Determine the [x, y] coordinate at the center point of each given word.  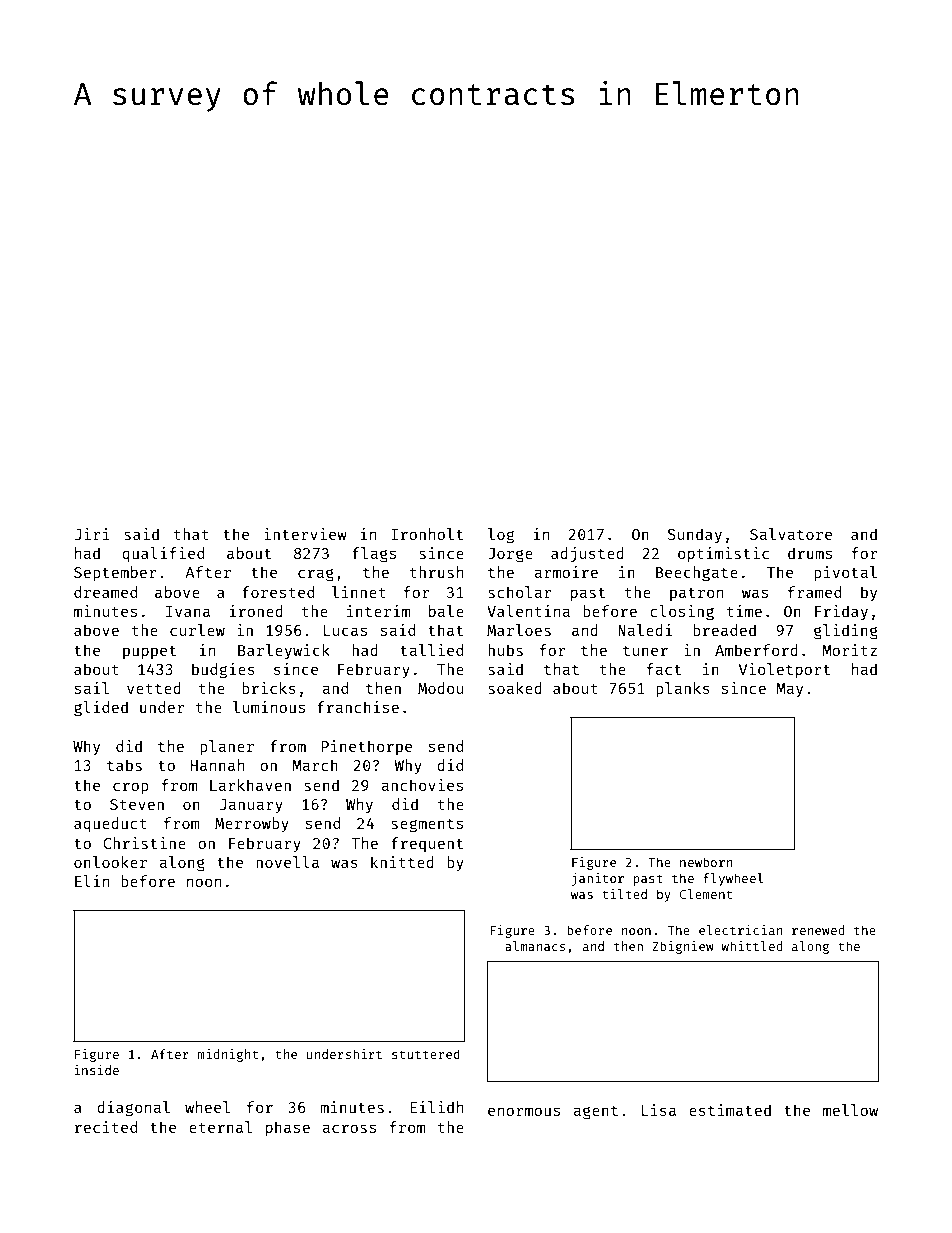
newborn [706, 862]
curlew [197, 630]
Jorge [510, 555]
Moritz [849, 650]
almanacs [535, 946]
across [349, 1128]
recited [106, 1127]
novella [287, 862]
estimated [730, 1110]
